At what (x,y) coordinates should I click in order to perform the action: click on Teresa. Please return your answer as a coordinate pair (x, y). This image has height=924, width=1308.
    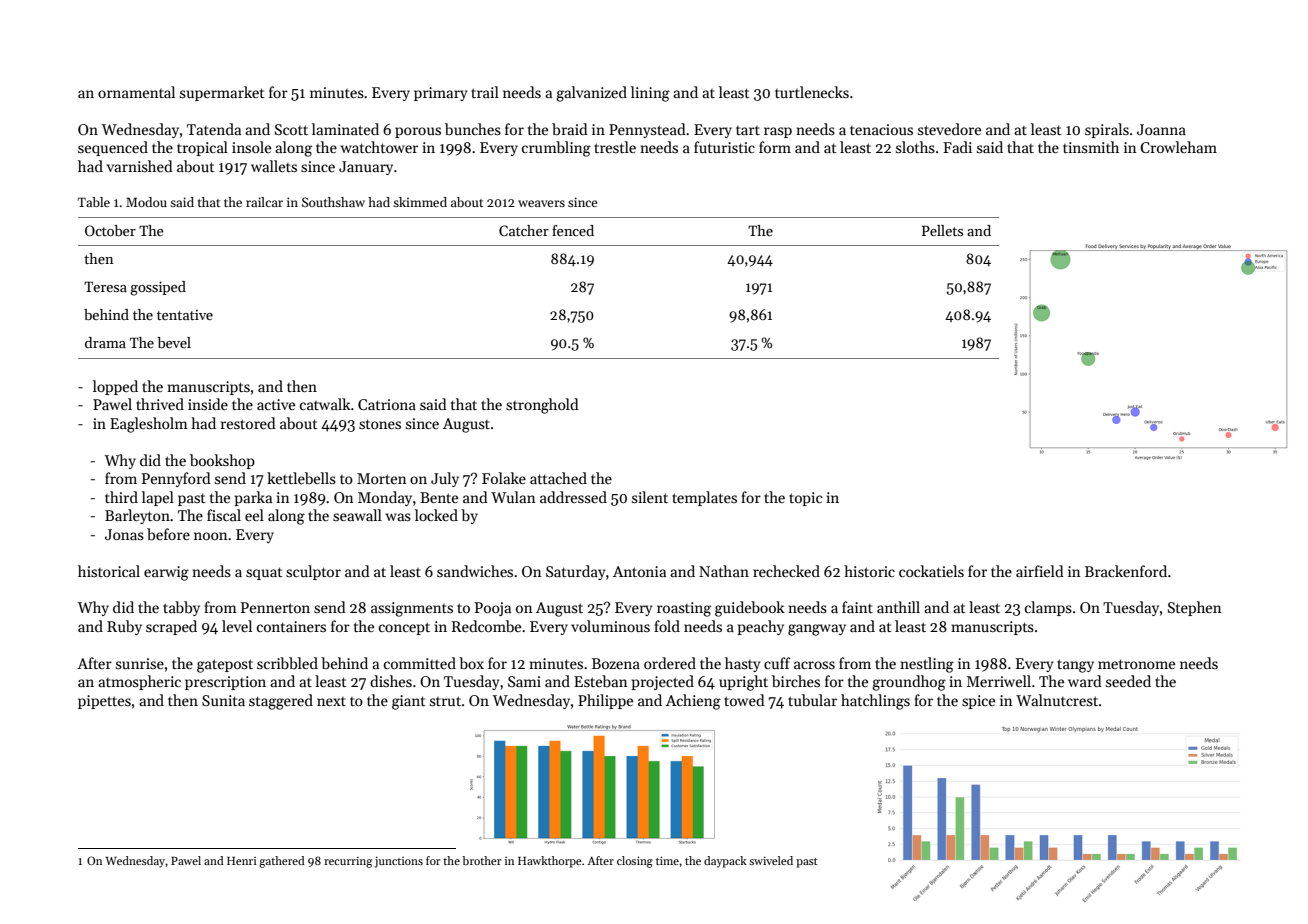
    Looking at the image, I should click on (105, 286).
